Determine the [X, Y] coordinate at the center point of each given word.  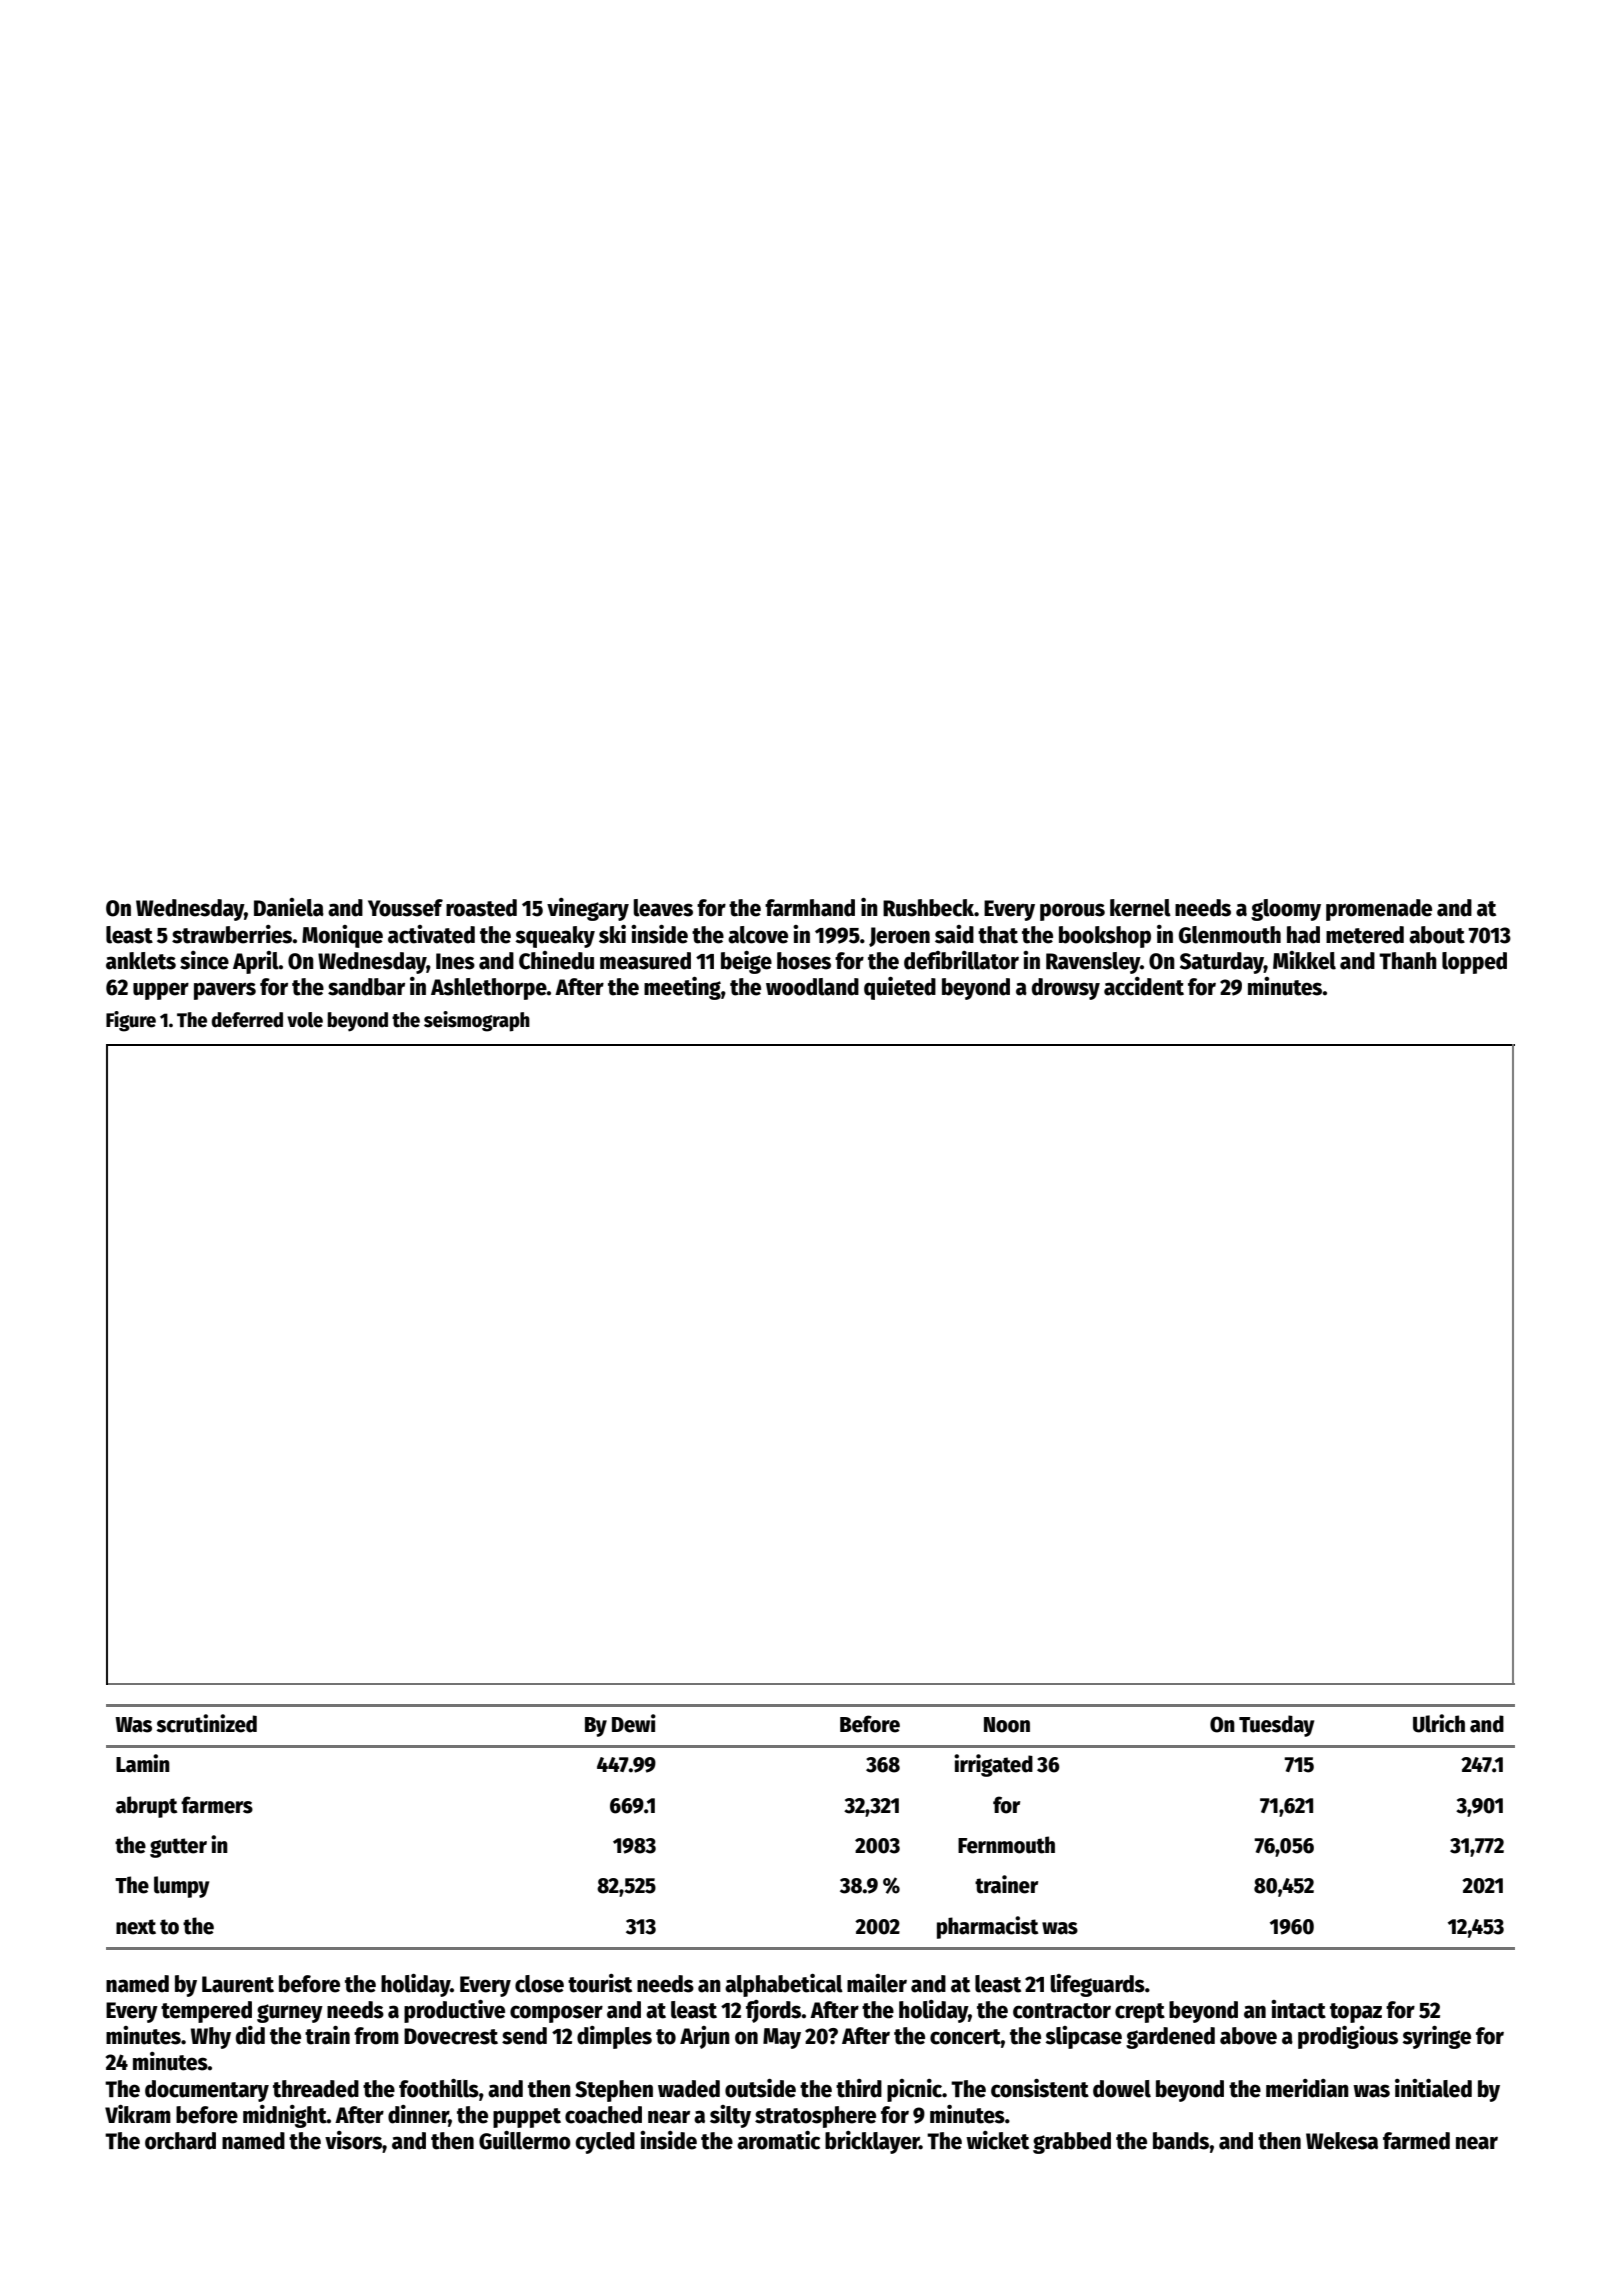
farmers [217, 1805]
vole [305, 1020]
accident [1144, 986]
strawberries [232, 934]
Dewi [634, 1723]
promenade [1379, 910]
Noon [1007, 1725]
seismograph [477, 1021]
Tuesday [1276, 1726]
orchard [180, 2141]
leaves [663, 908]
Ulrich [1439, 1723]
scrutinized [206, 1723]
